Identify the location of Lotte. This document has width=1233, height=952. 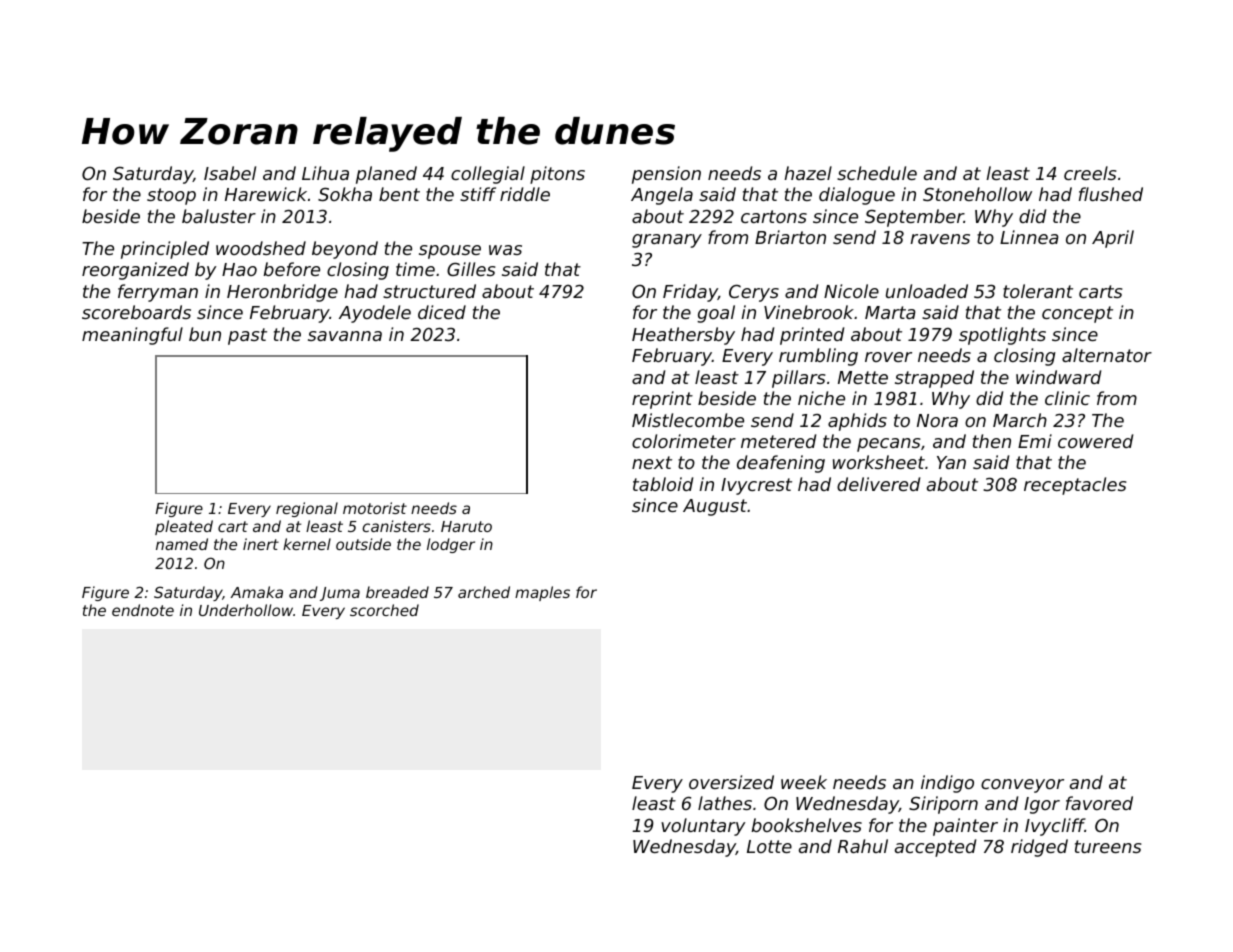
(769, 846).
